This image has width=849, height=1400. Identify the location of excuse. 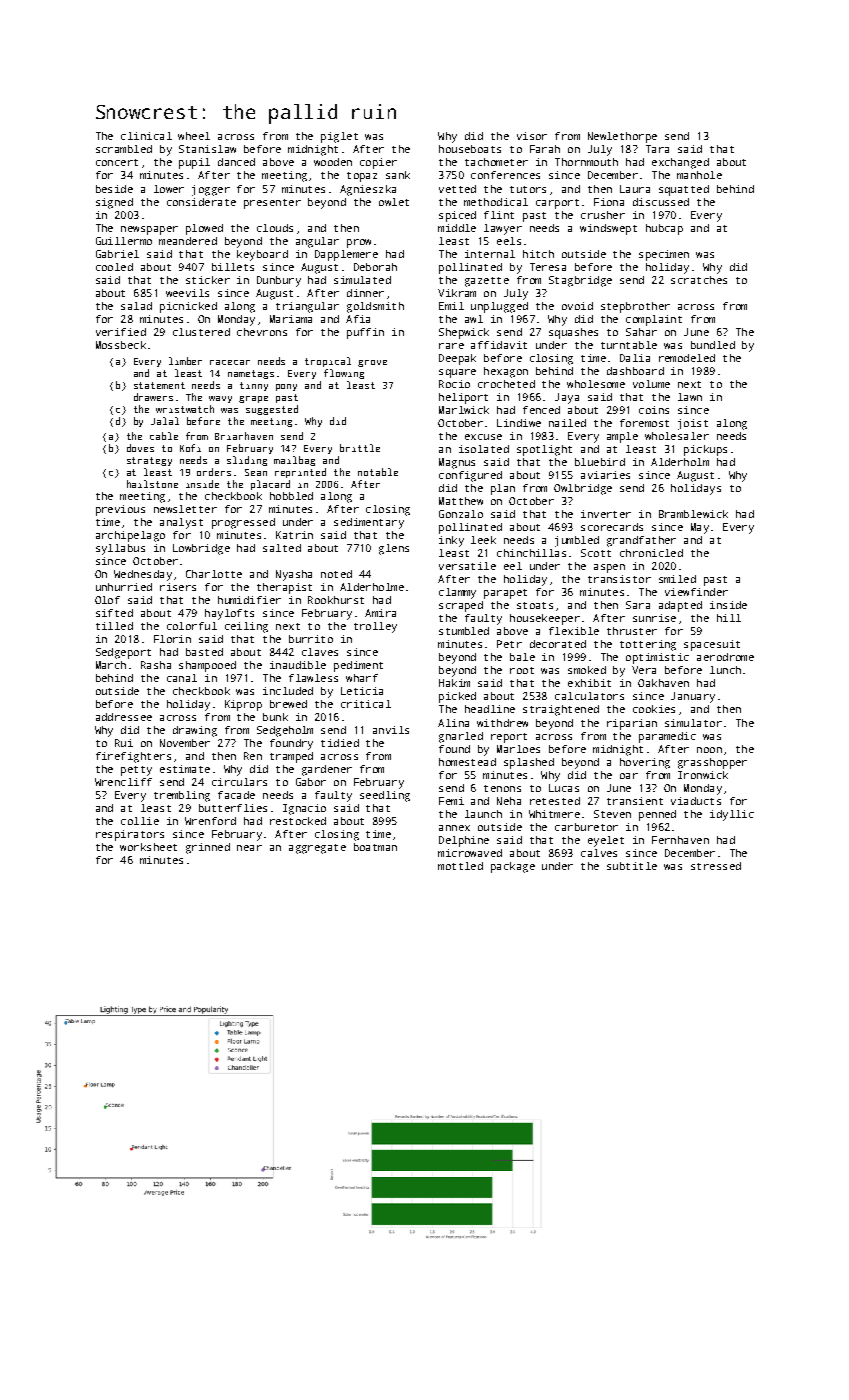
(483, 437).
